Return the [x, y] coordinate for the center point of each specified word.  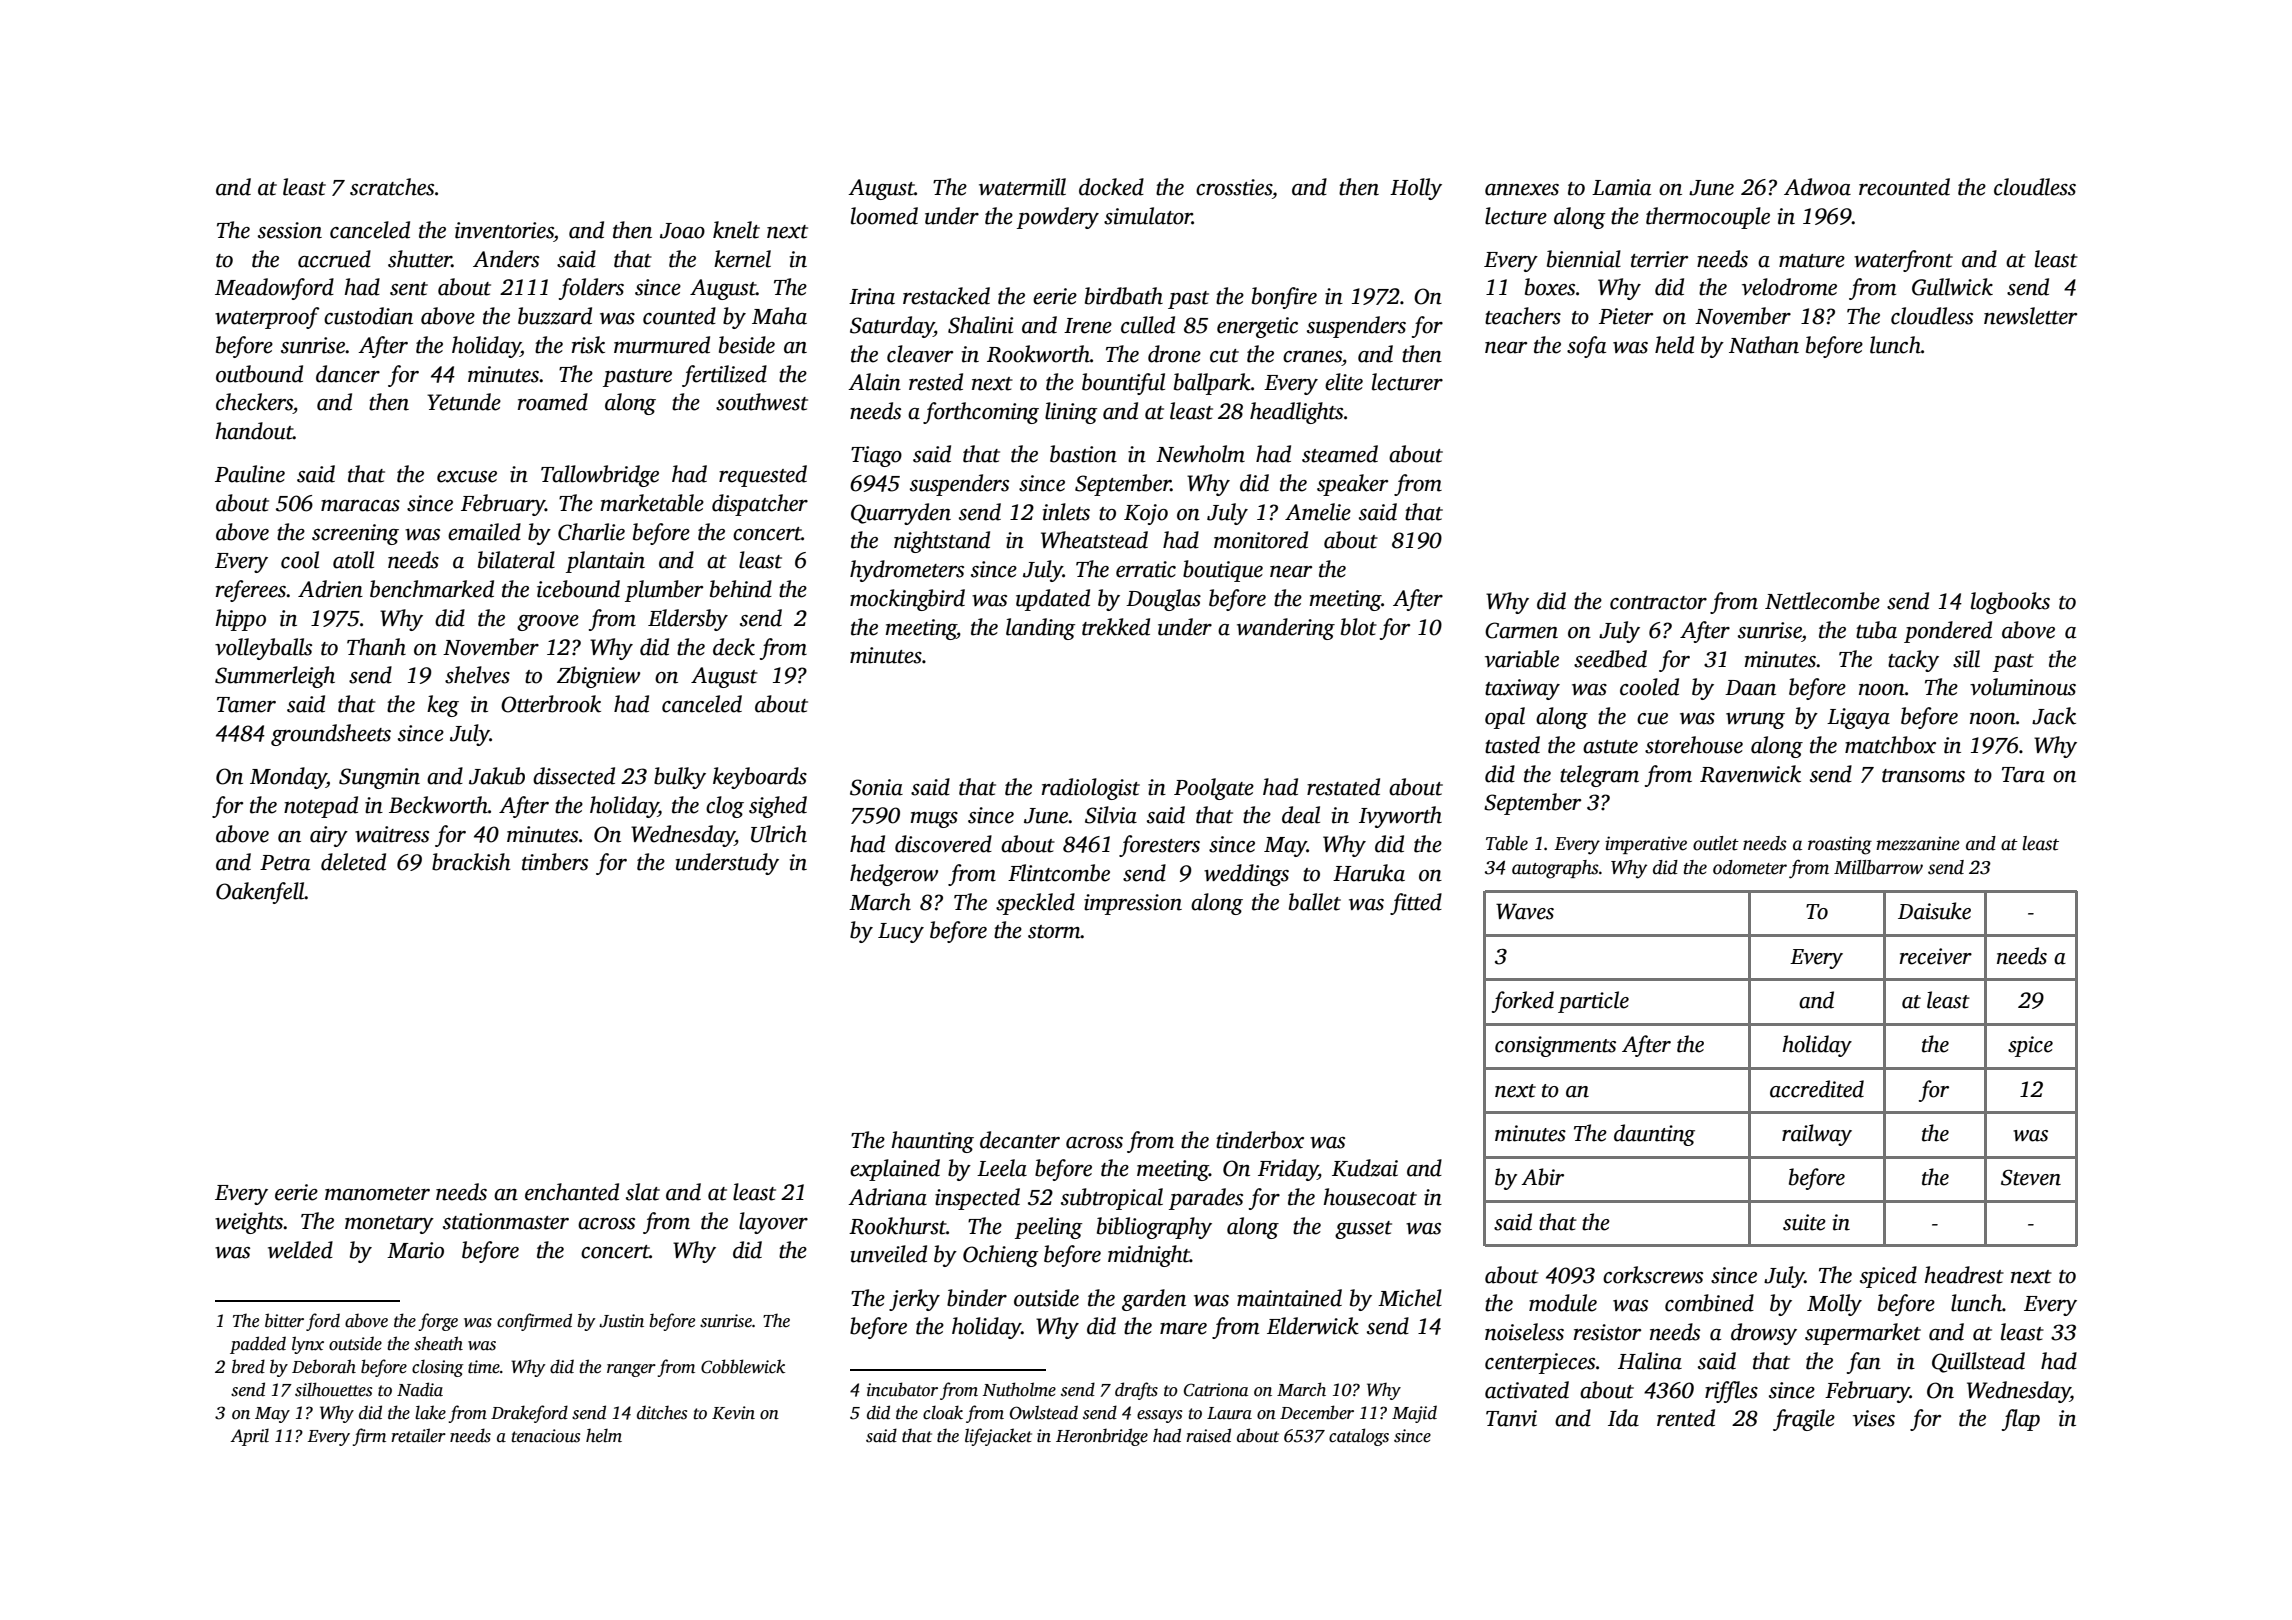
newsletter [2030, 316]
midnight [1149, 1256]
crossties [1234, 187]
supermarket [1863, 1334]
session [290, 230]
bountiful [1123, 384]
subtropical [1112, 1199]
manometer [377, 1194]
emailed [484, 532]
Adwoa [1817, 187]
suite [1804, 1222]
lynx [308, 1345]
